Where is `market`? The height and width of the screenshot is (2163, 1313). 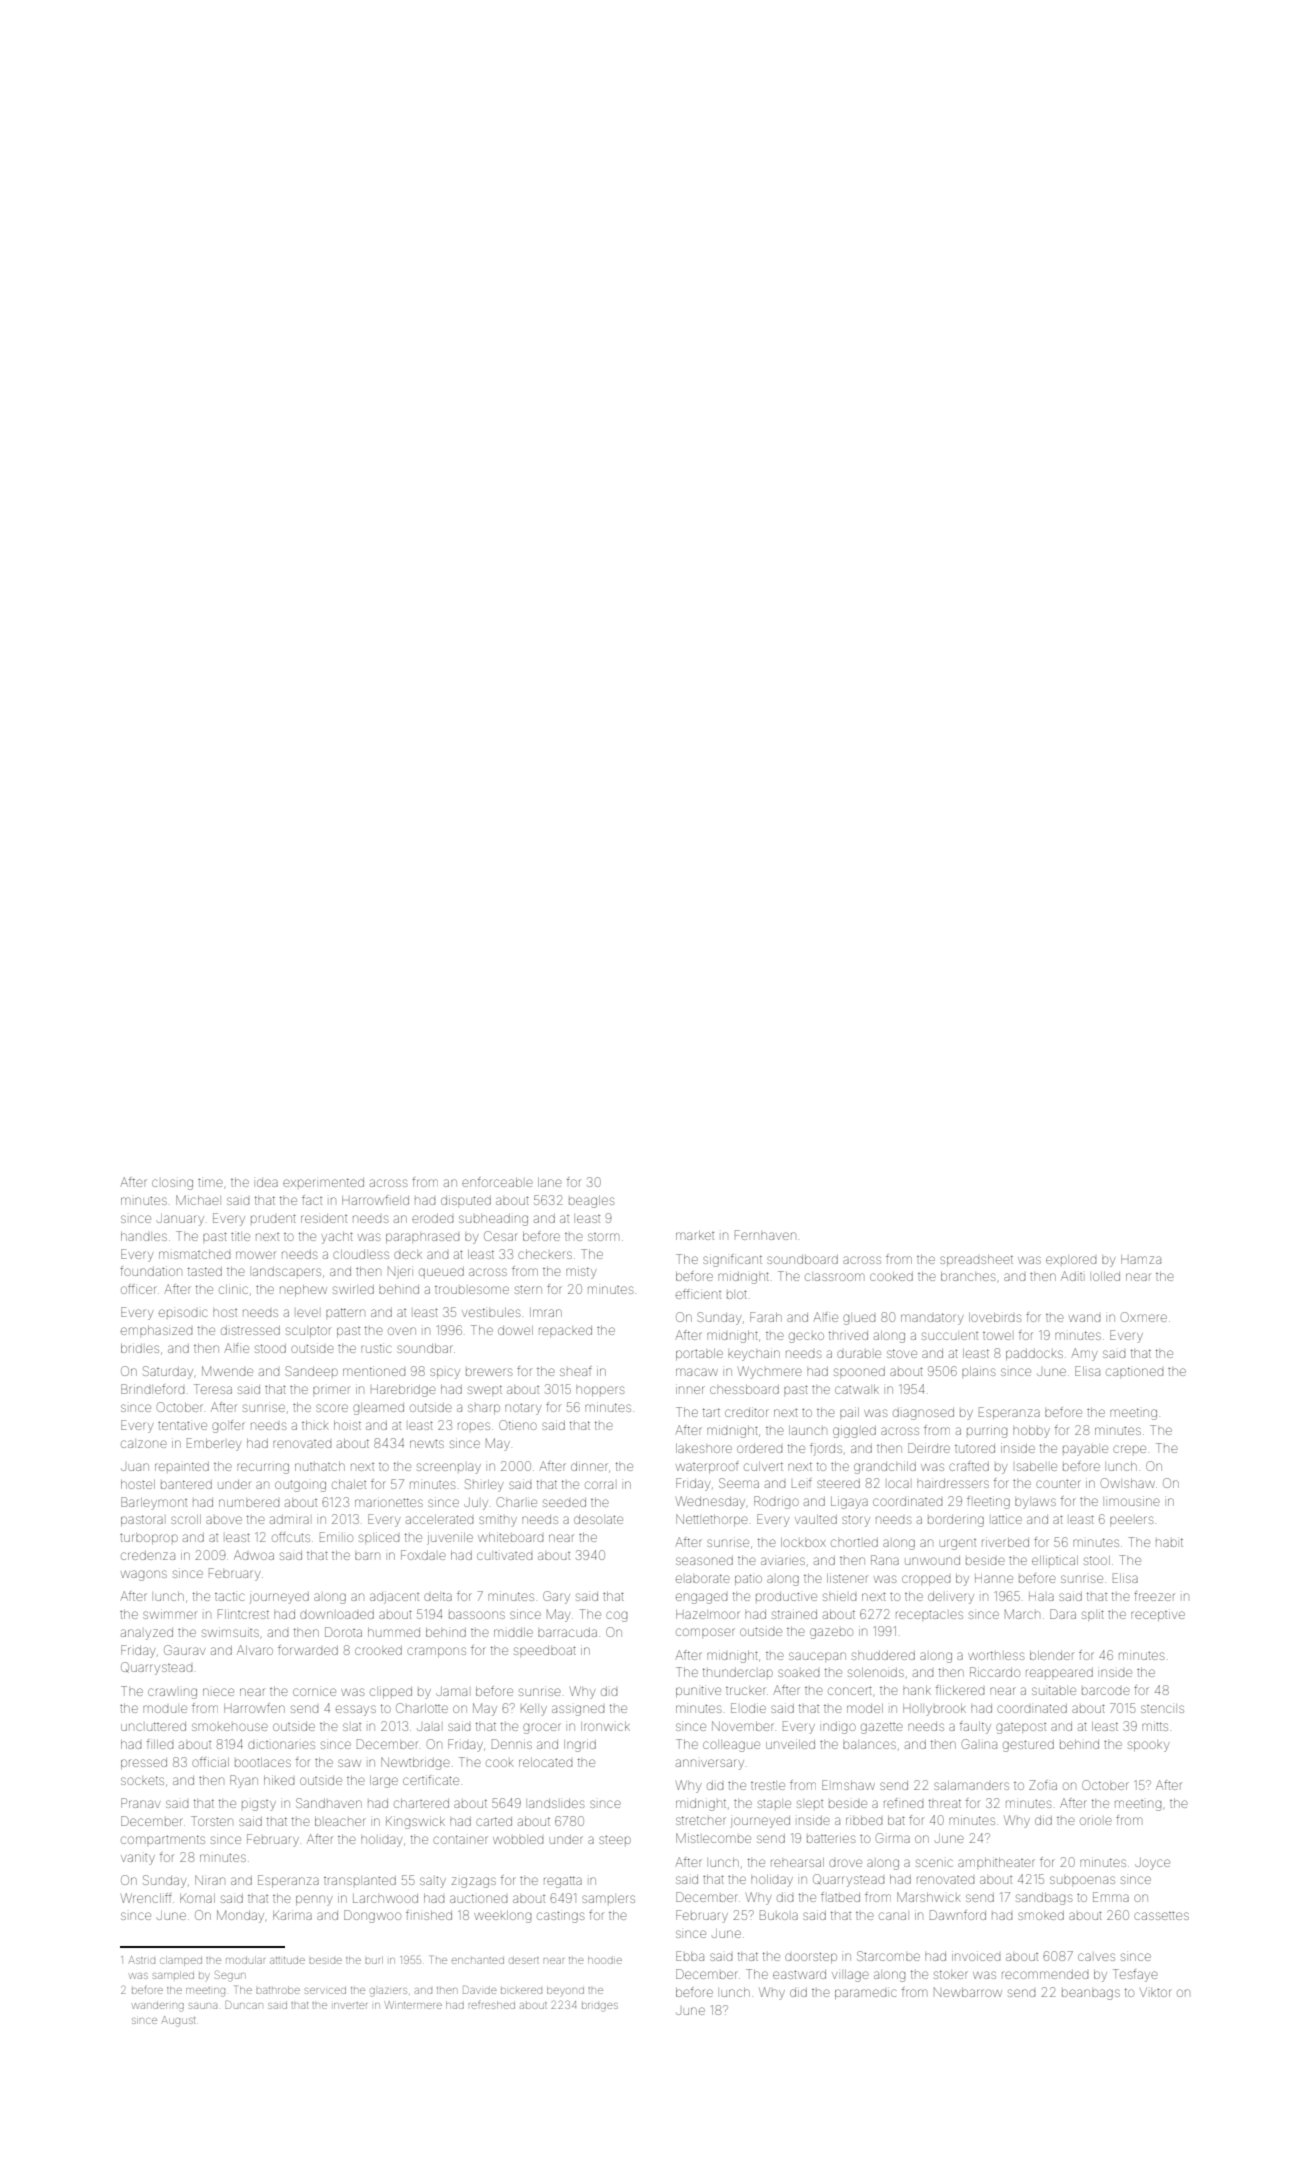
market is located at coordinates (695, 1235).
